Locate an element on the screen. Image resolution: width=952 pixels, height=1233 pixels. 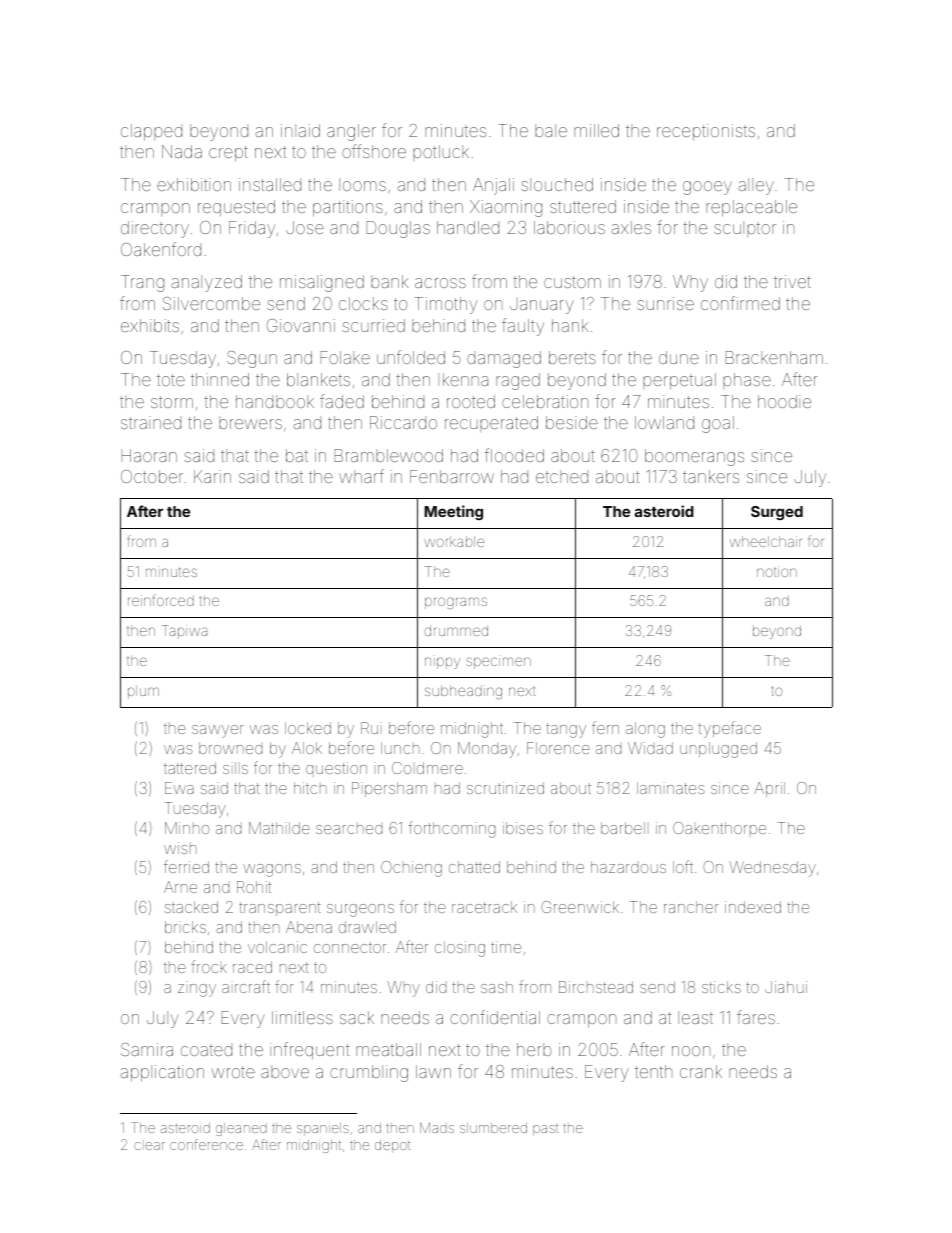
indexed is located at coordinates (753, 907).
